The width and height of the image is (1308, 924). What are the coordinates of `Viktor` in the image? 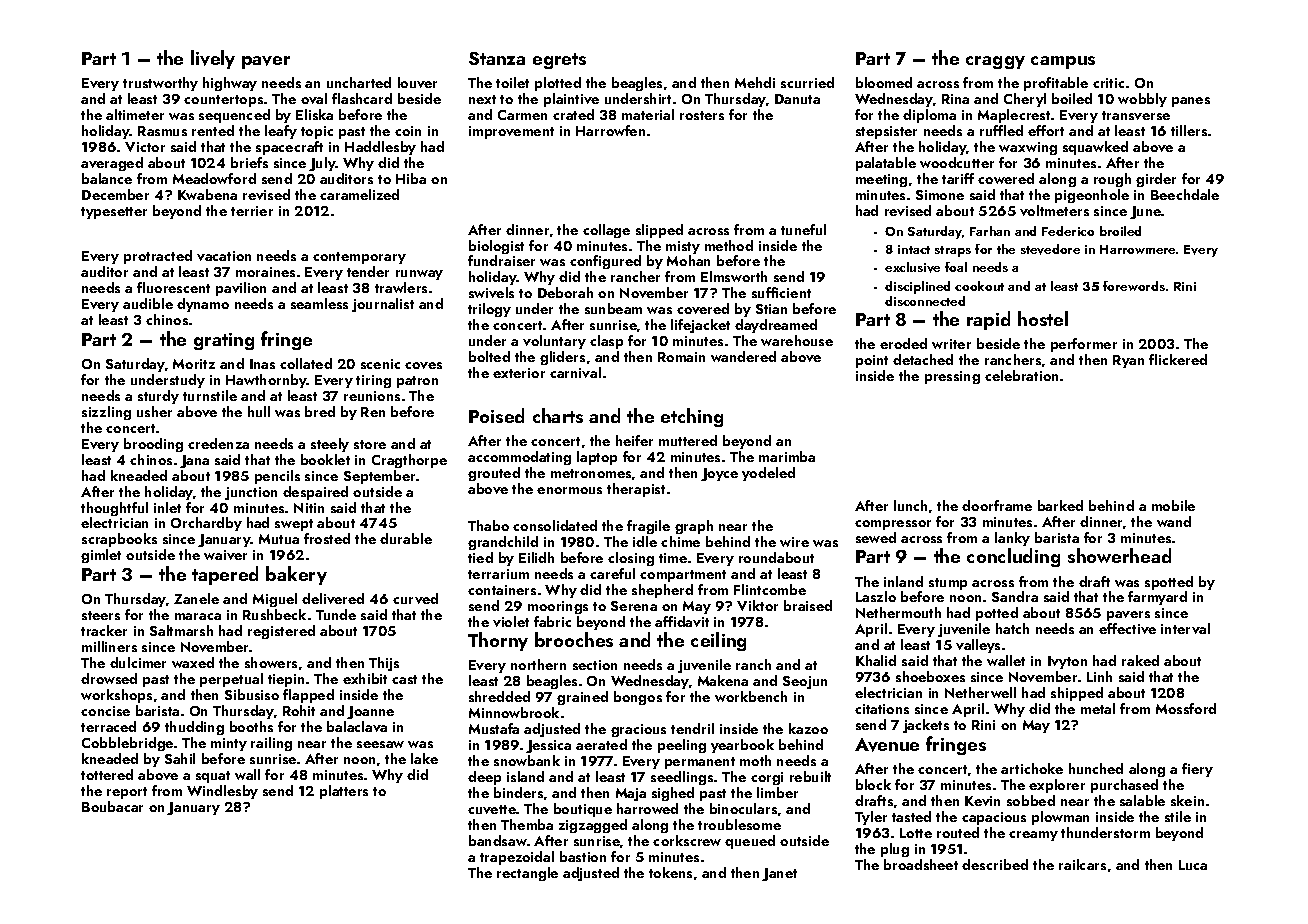 It's located at (757, 605).
